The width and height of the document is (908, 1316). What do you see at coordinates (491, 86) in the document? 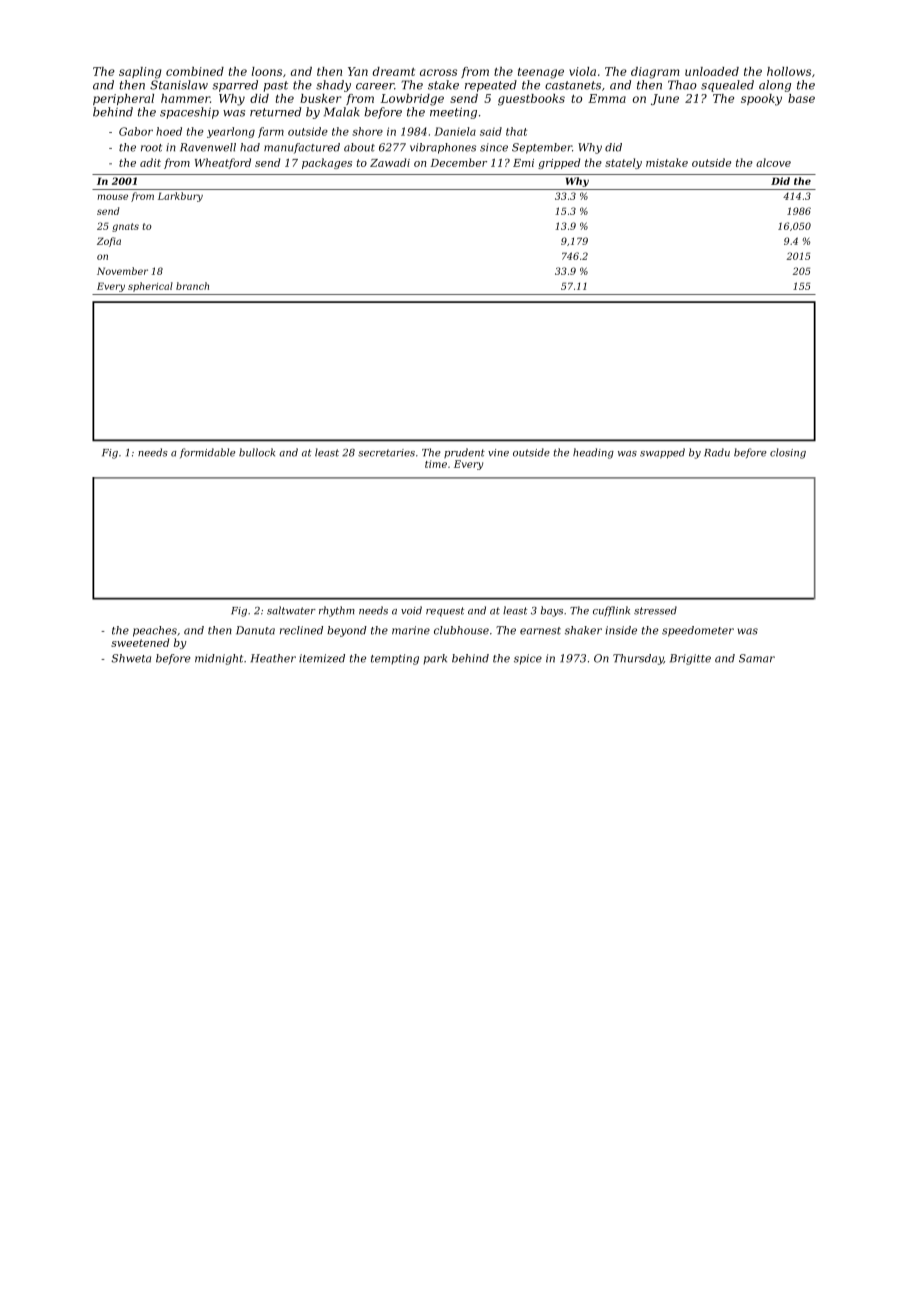
I see `repeated` at bounding box center [491, 86].
